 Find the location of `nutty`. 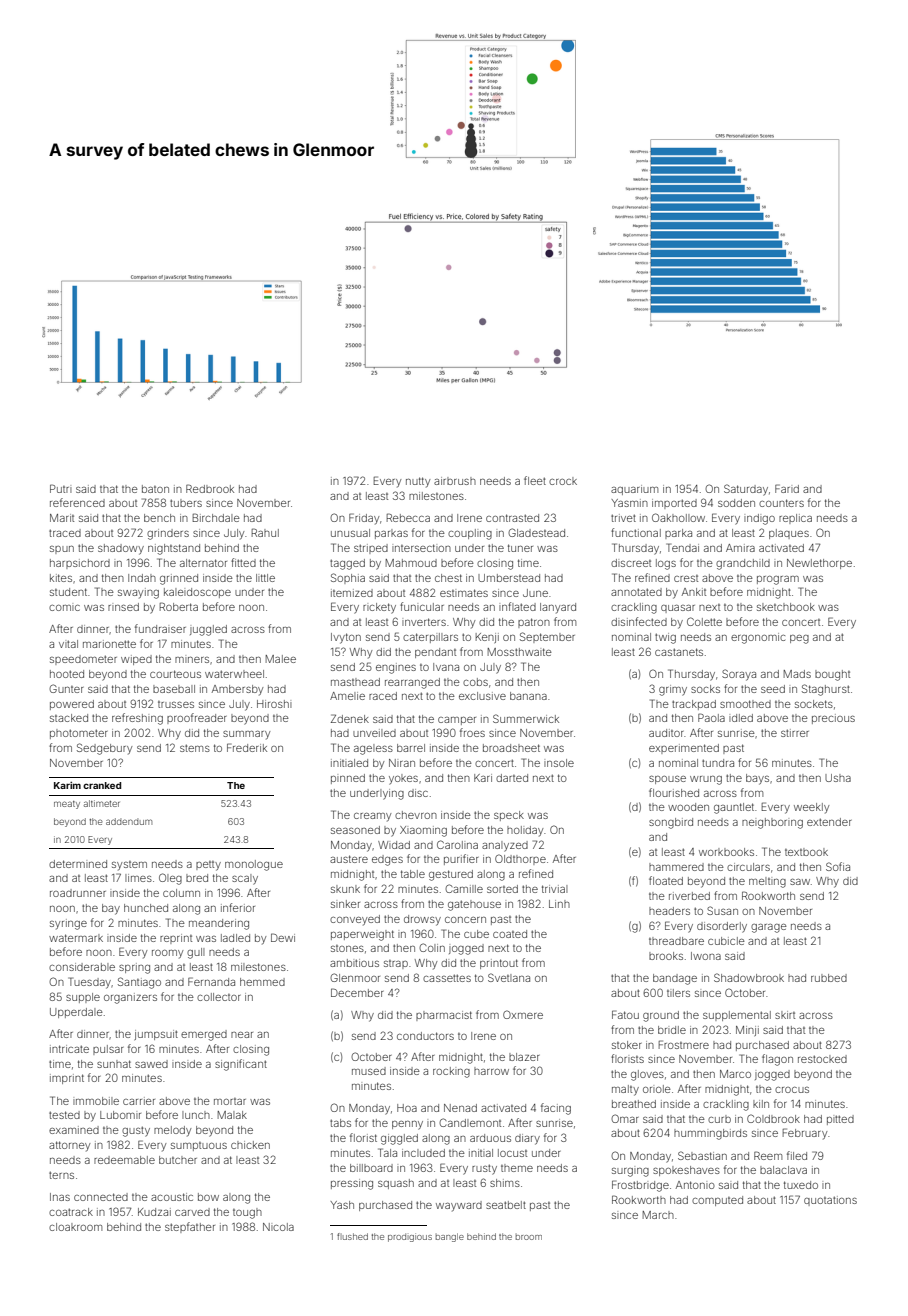

nutty is located at coordinates (418, 482).
